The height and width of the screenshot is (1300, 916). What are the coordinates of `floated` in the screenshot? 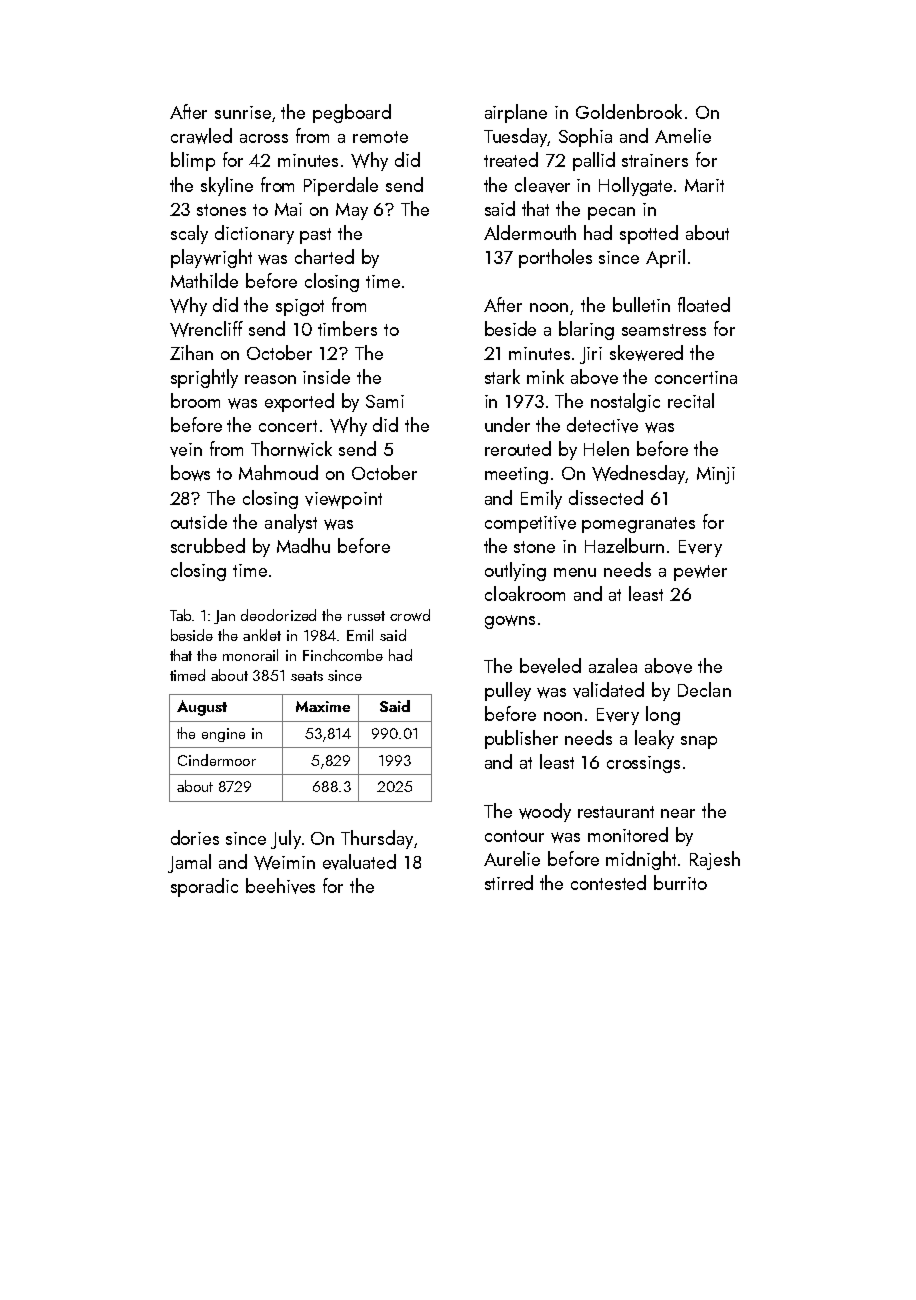 It's located at (704, 304).
